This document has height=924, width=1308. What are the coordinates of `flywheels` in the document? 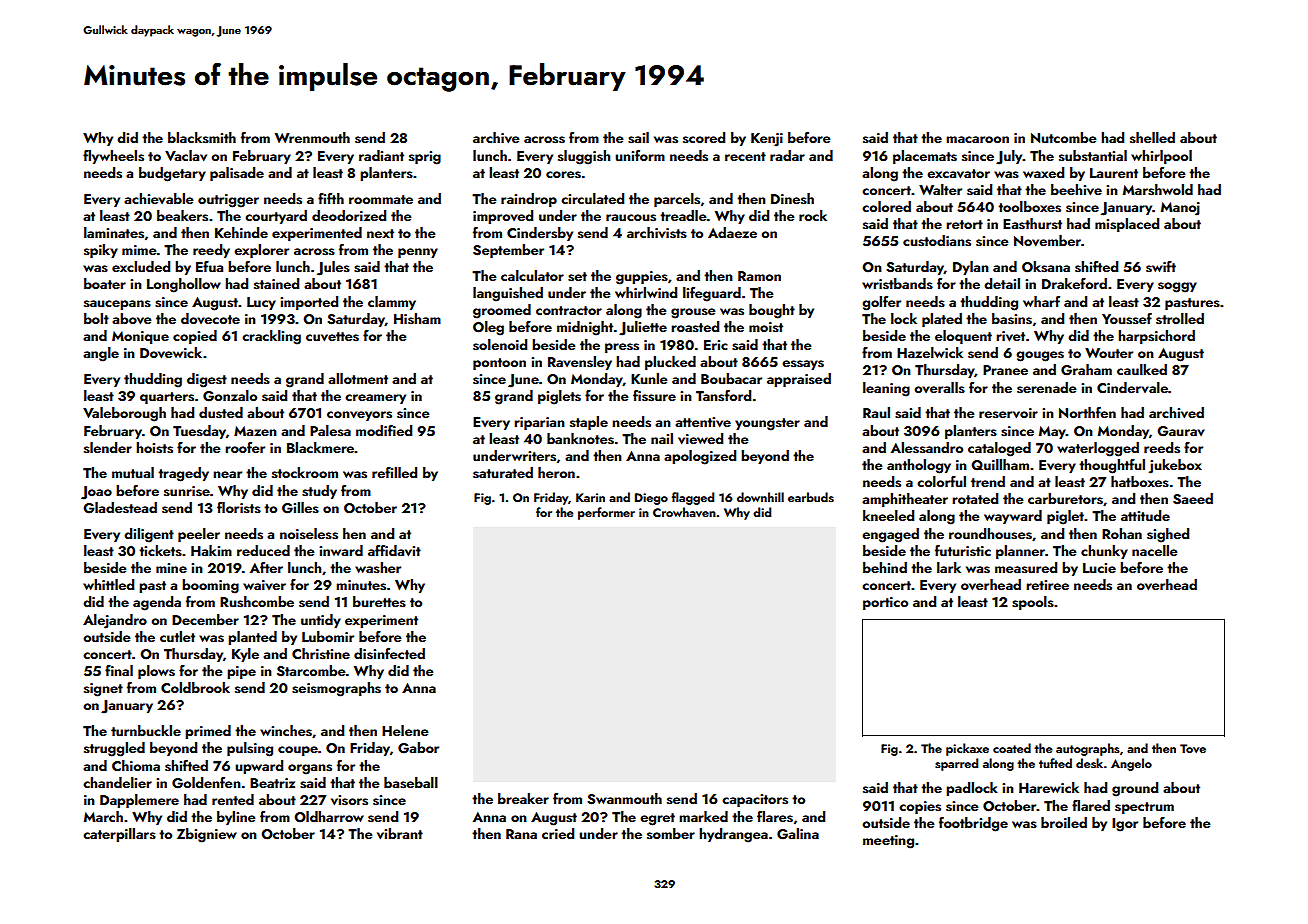 It's located at (113, 157).
